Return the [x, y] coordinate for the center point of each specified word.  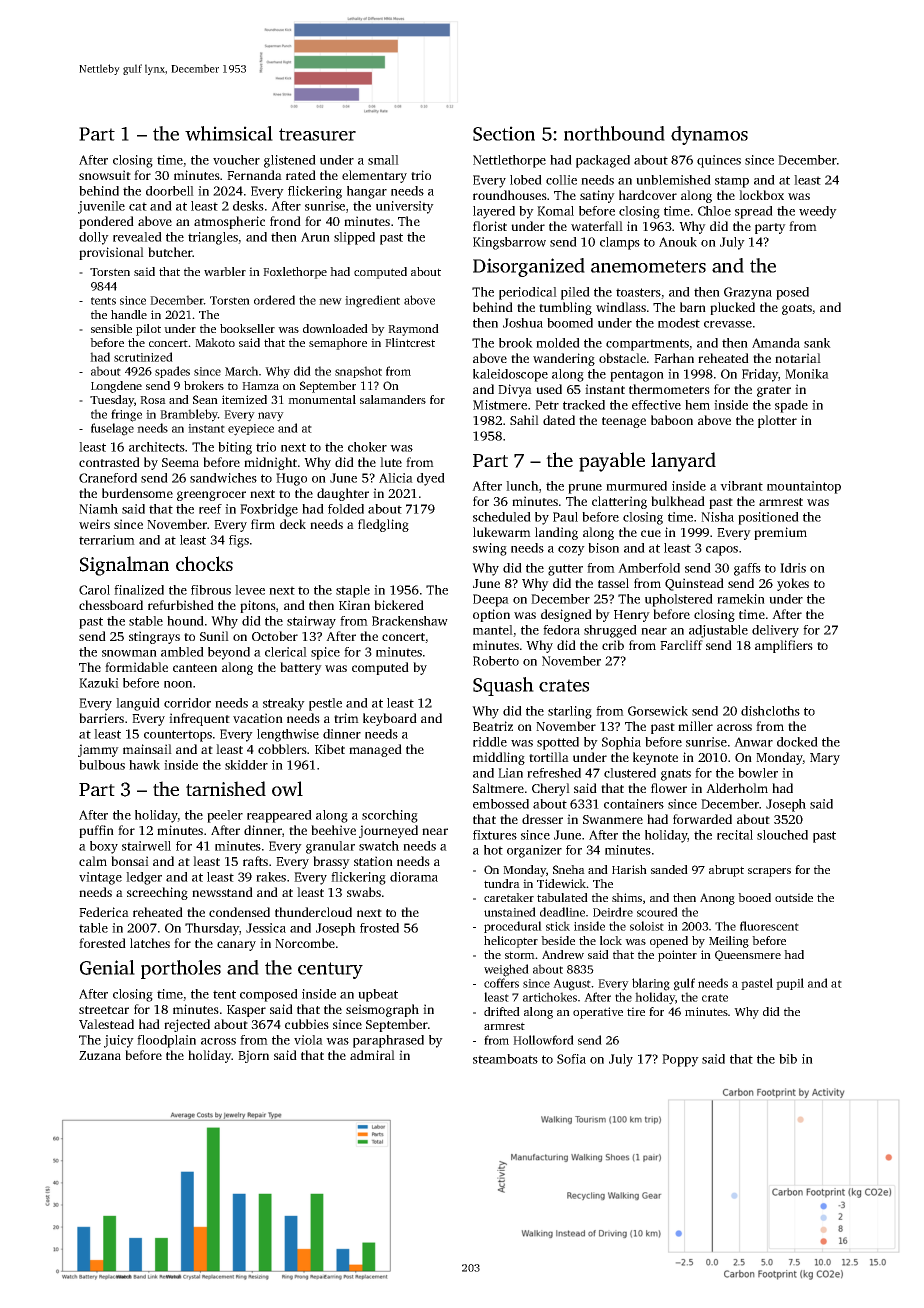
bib [788, 1059]
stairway [311, 622]
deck [293, 524]
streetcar [104, 1010]
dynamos [709, 135]
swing [490, 549]
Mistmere [500, 405]
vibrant [741, 486]
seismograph [382, 1010]
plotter [777, 421]
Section [504, 133]
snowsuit [105, 175]
